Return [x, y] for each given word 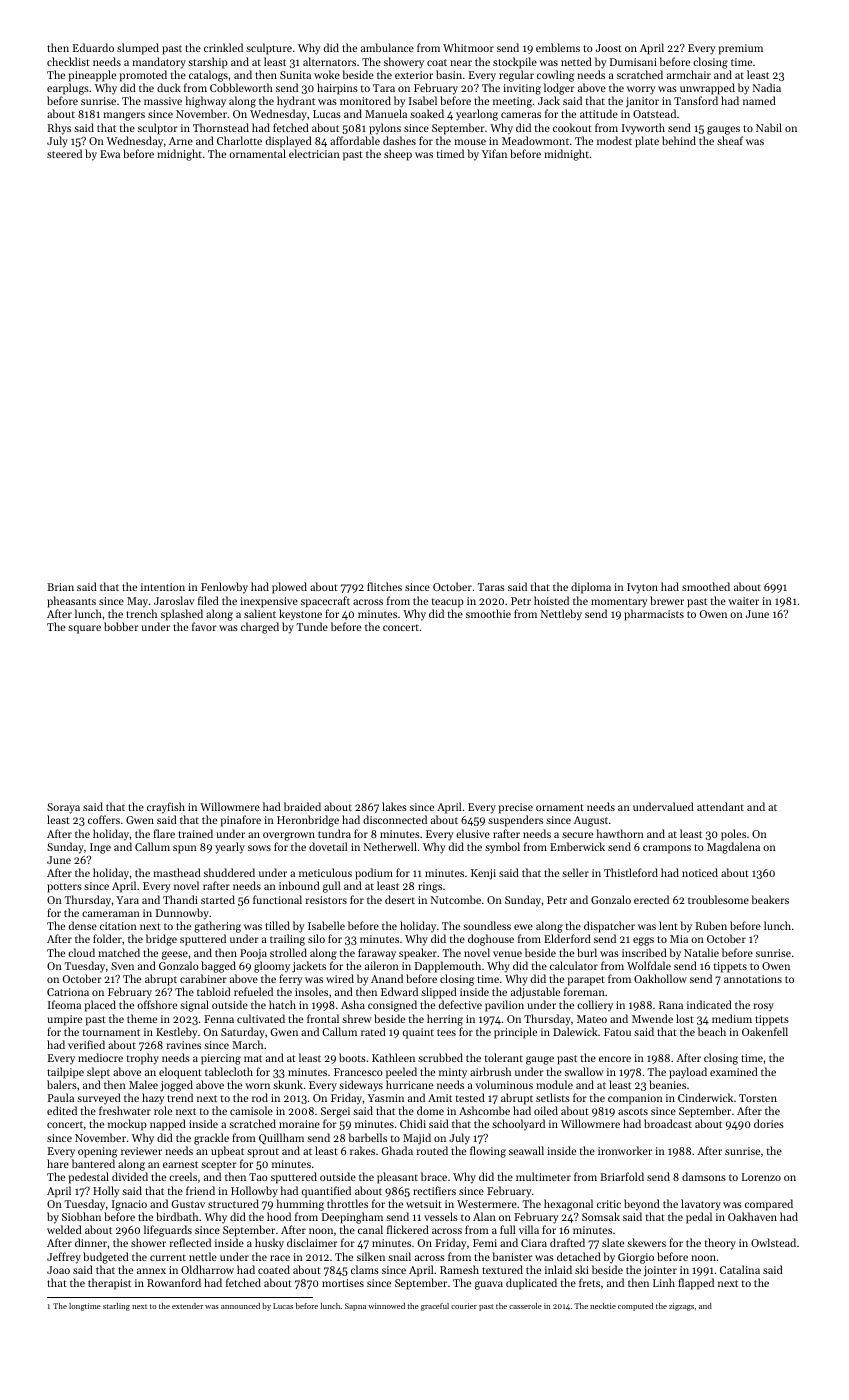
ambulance [387, 47]
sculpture [269, 49]
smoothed [706, 586]
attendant [720, 806]
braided [302, 806]
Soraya [63, 808]
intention [163, 587]
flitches [384, 586]
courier [464, 1306]
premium [741, 49]
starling [116, 1307]
